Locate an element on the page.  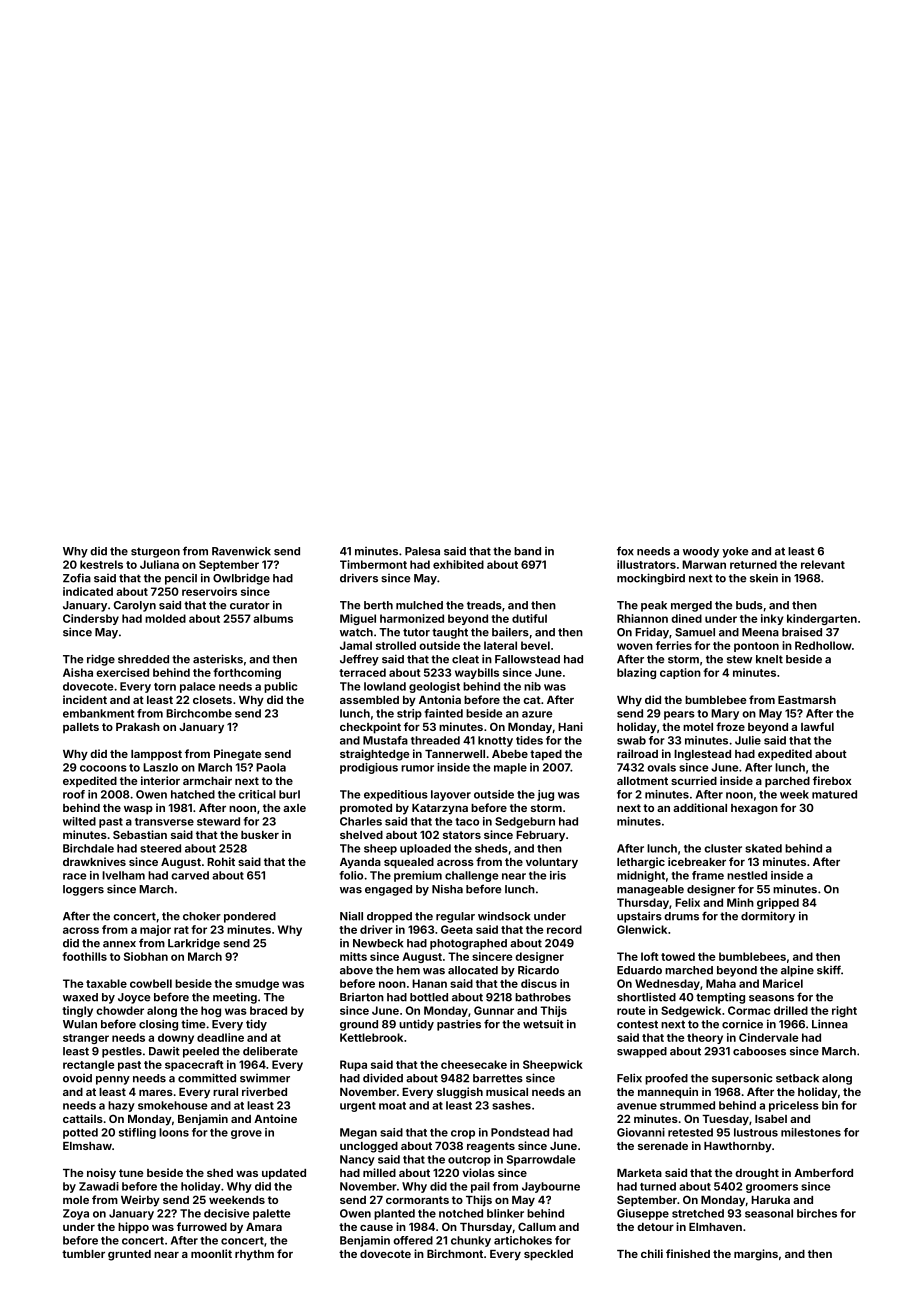
contest is located at coordinates (637, 1024).
